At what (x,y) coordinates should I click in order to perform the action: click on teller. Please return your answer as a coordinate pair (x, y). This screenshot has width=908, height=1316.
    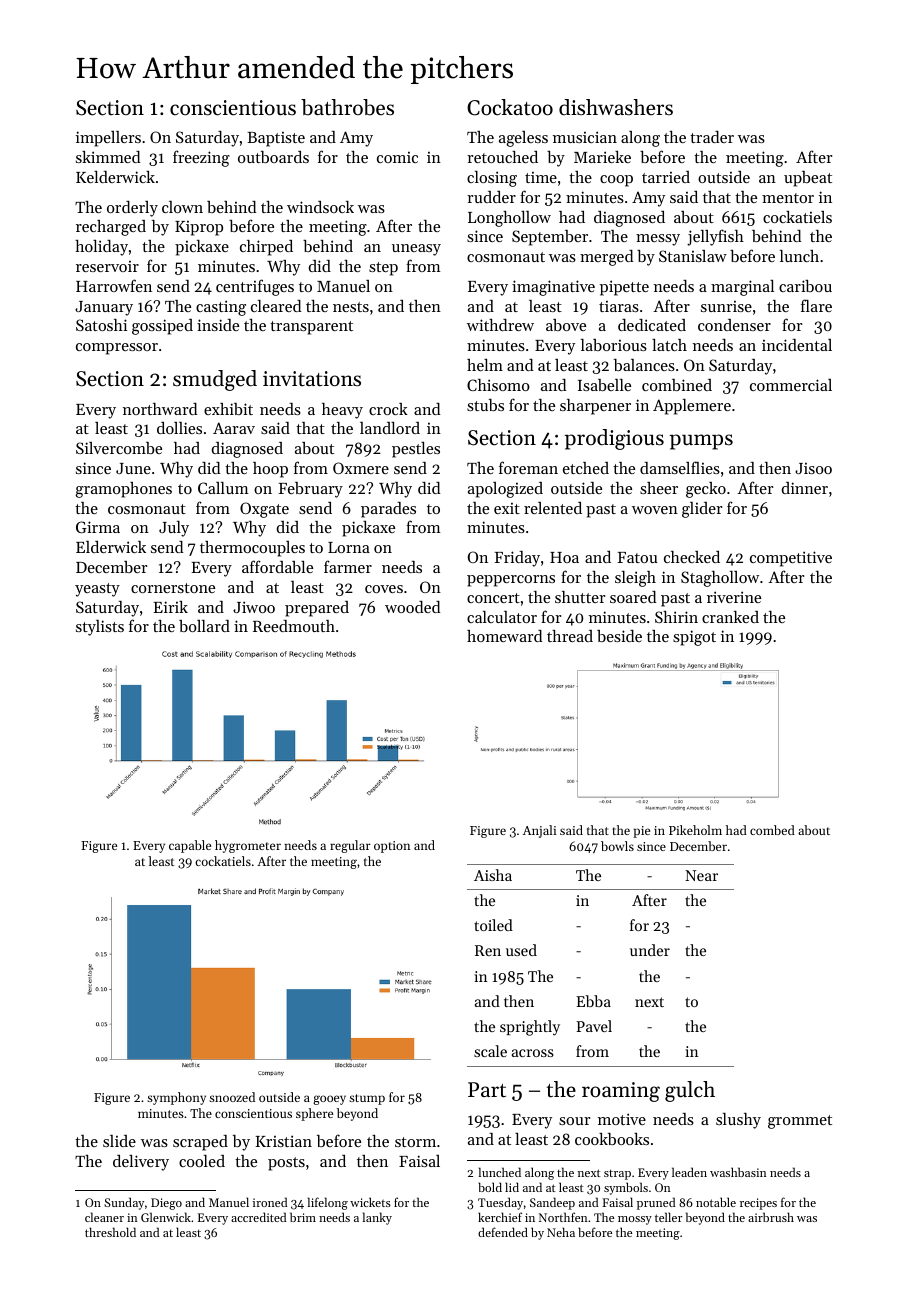
    Looking at the image, I should click on (668, 1217).
